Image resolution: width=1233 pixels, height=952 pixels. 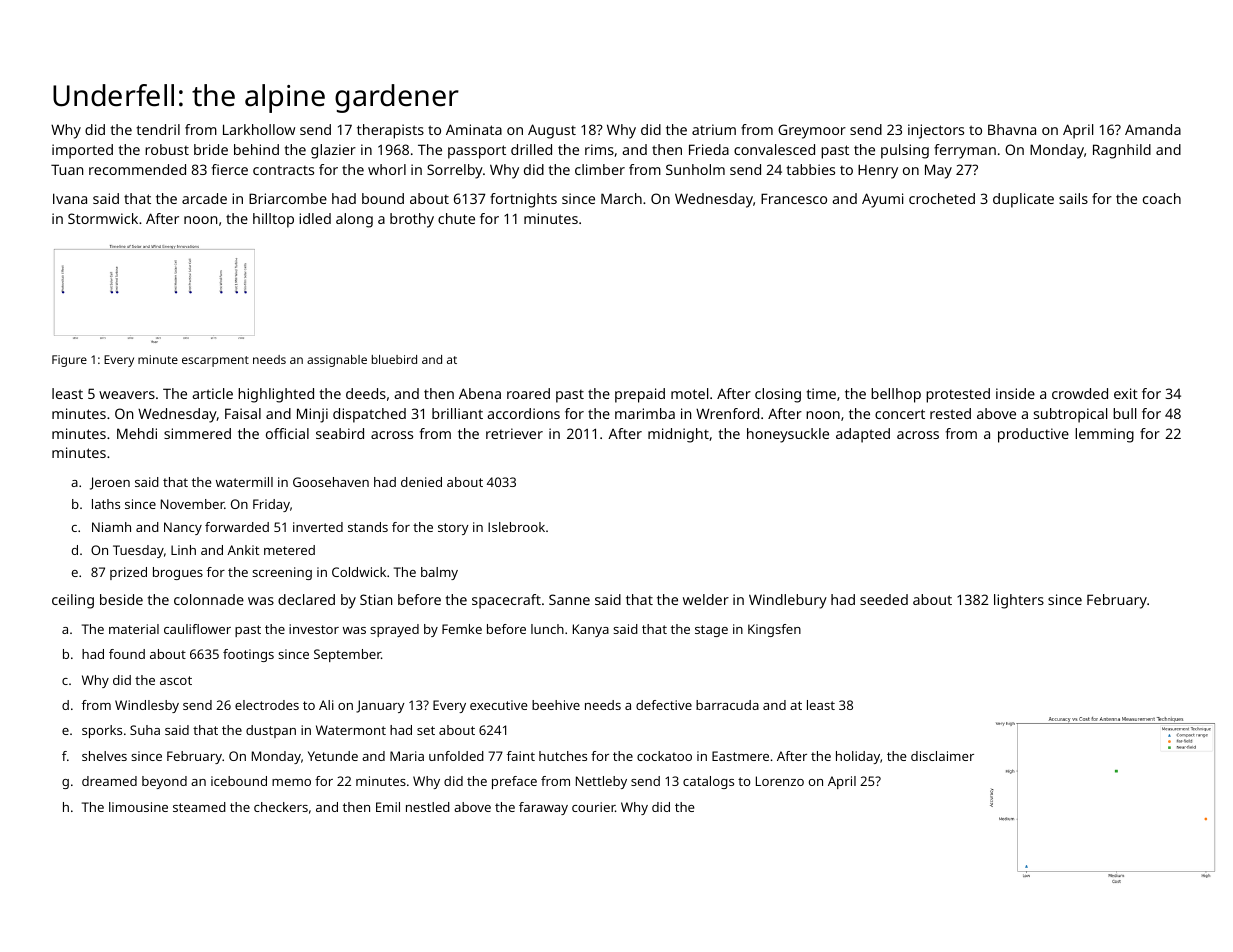 I want to click on beyond, so click(x=164, y=782).
